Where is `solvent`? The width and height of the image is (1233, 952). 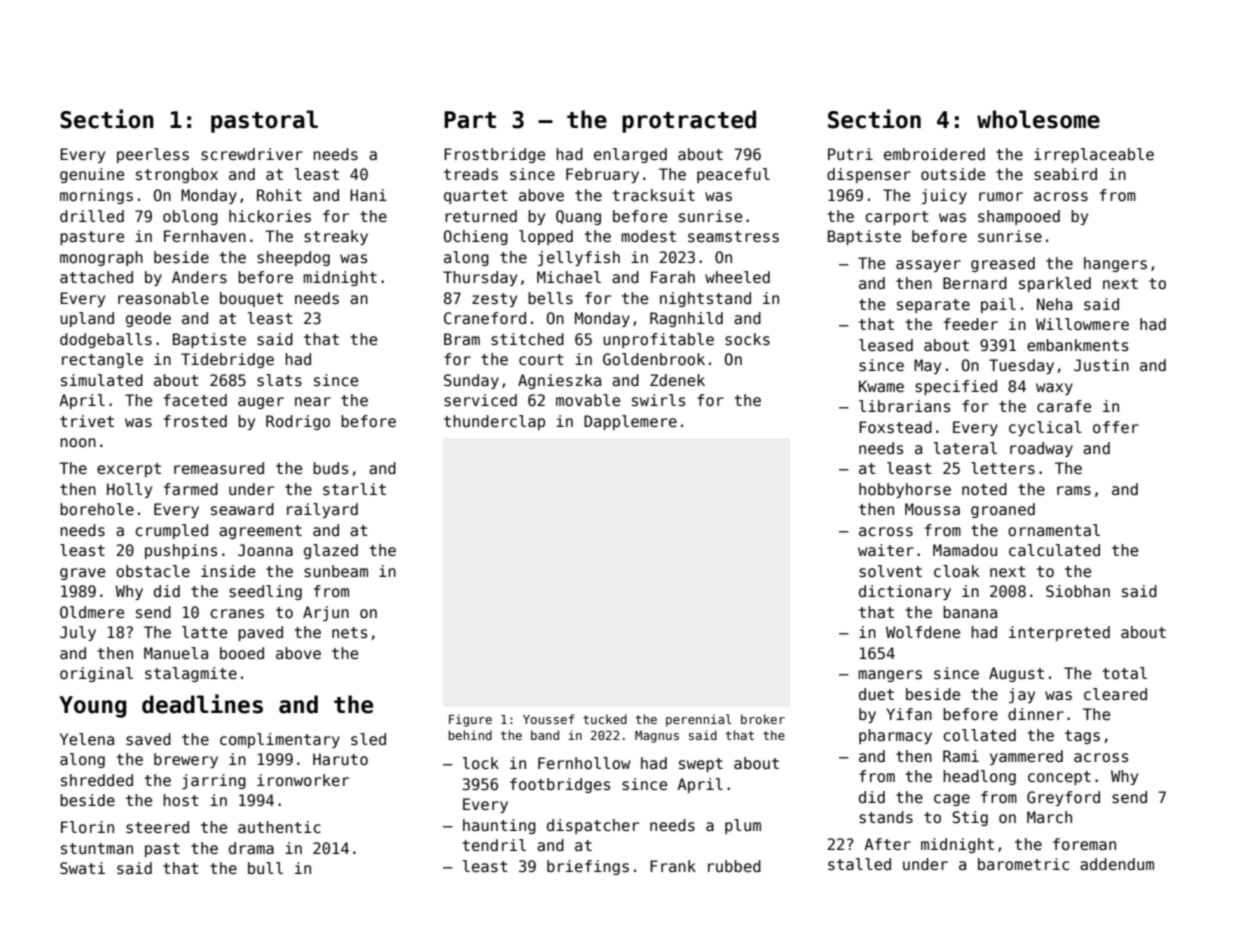
solvent is located at coordinates (890, 571).
